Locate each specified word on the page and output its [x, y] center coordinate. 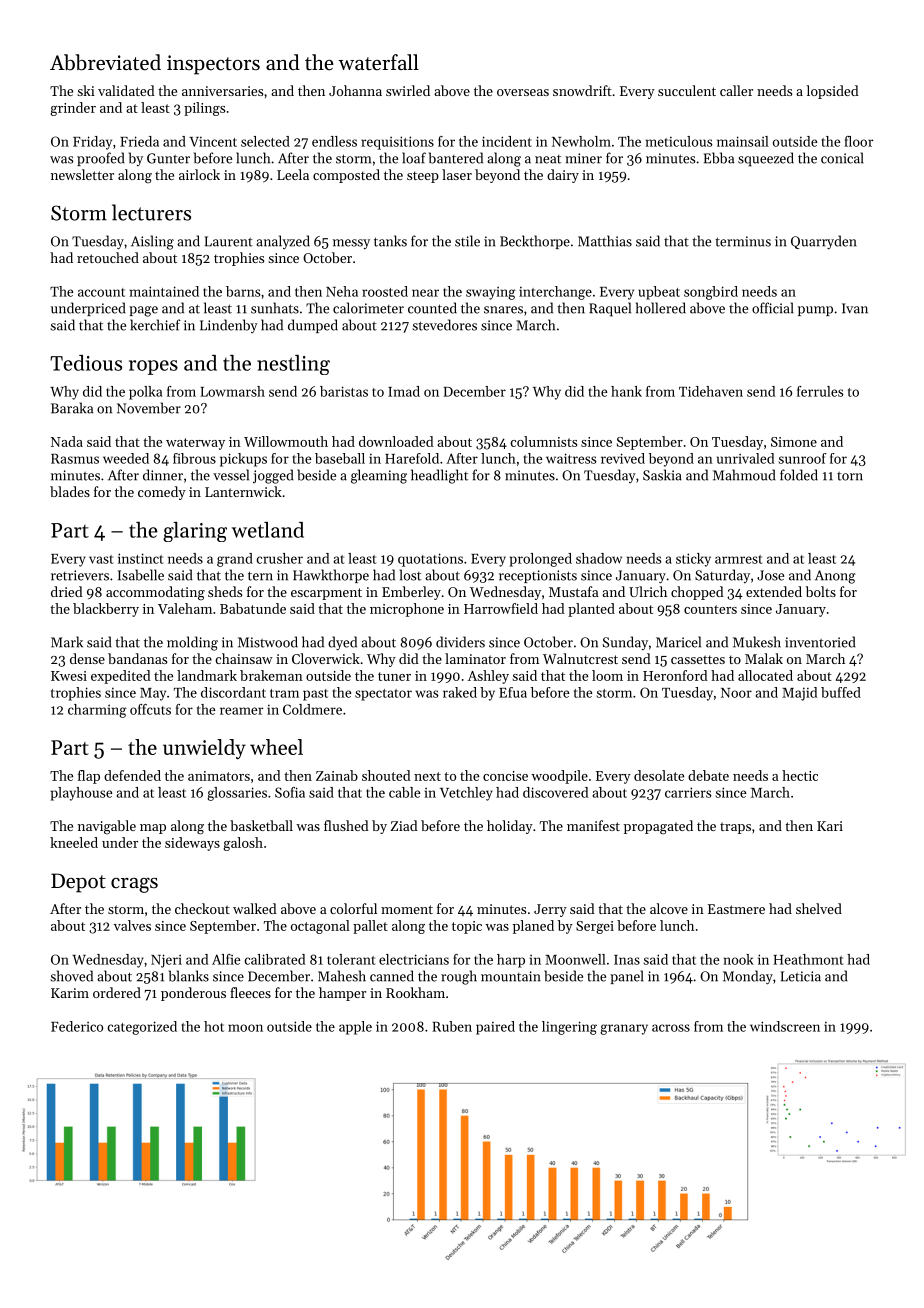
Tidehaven [711, 391]
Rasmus [75, 459]
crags [134, 885]
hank [626, 391]
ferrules [820, 391]
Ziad [404, 825]
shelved [819, 908]
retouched [108, 257]
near [425, 293]
